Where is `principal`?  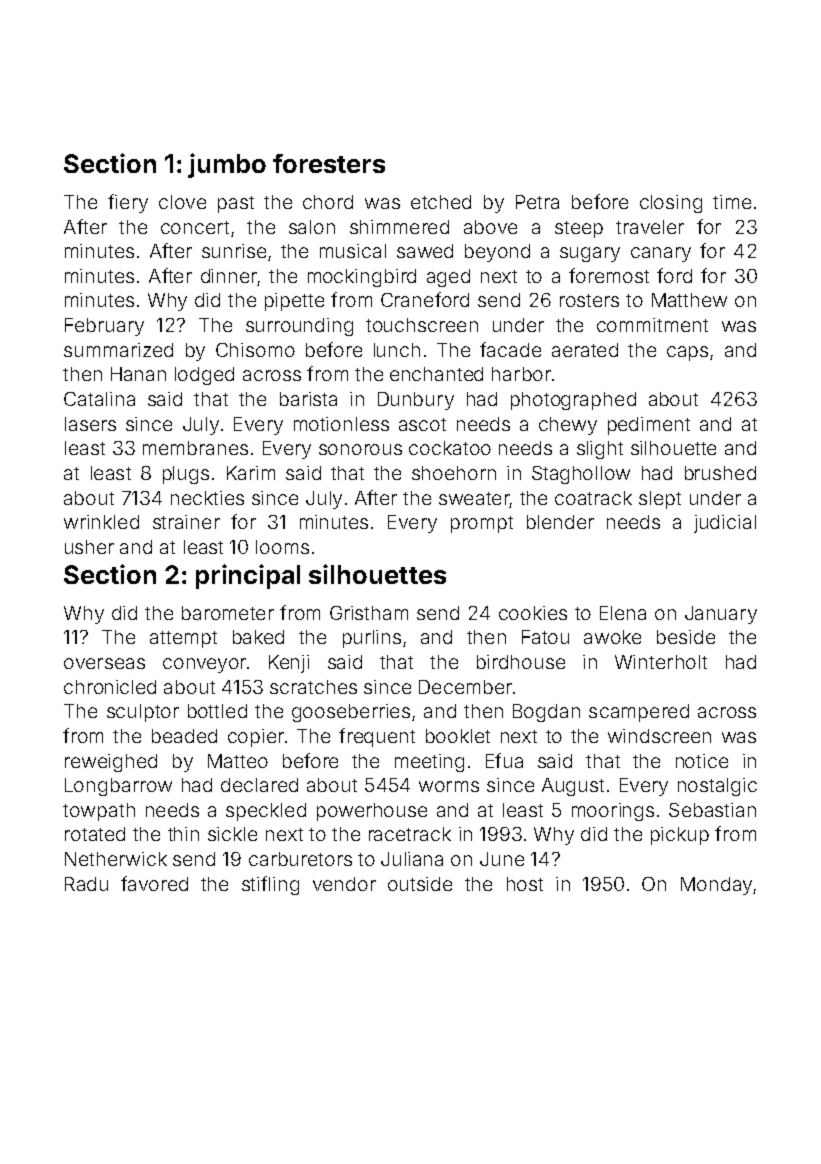
principal is located at coordinates (248, 576).
